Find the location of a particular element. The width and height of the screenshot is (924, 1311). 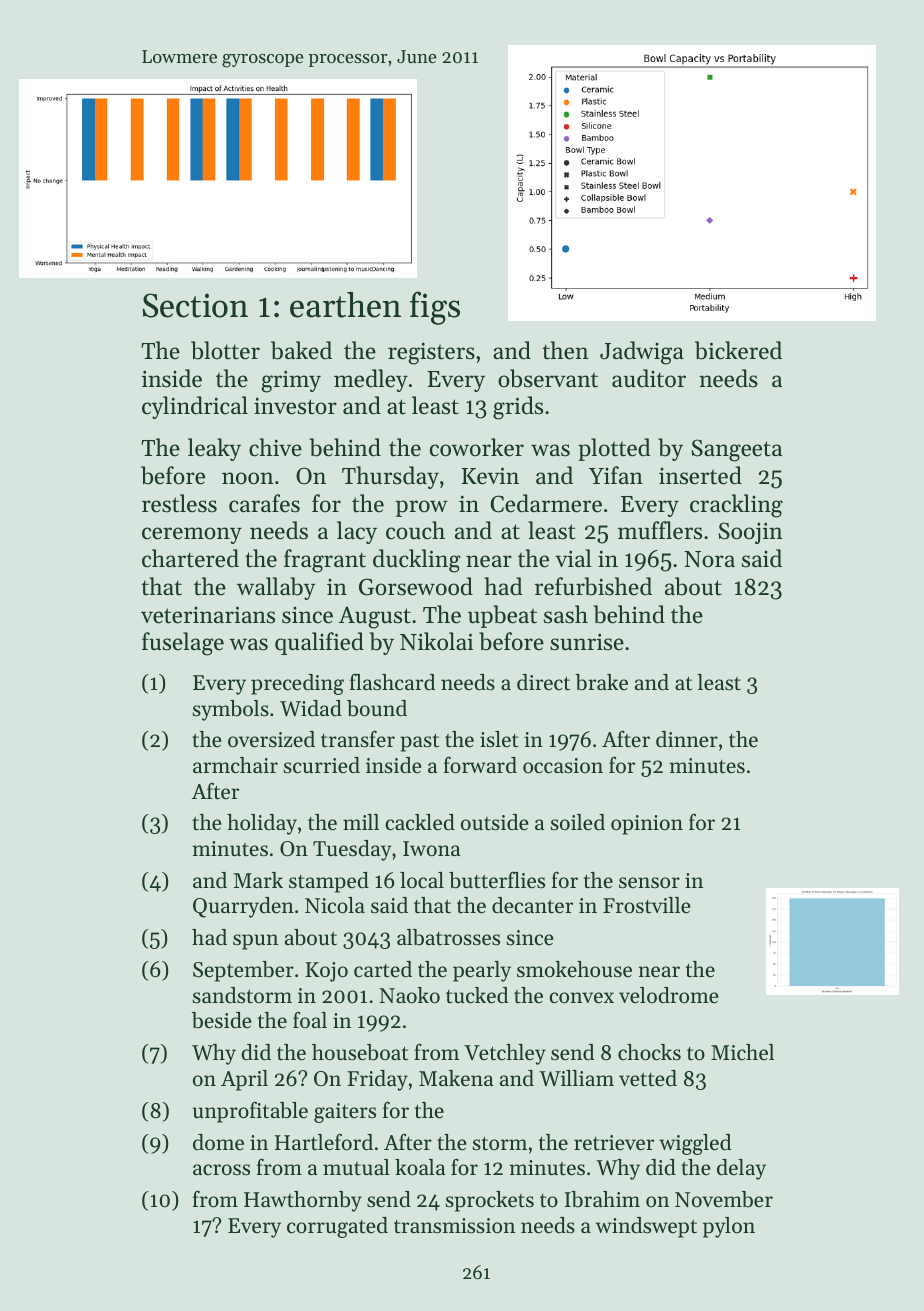

soiled is located at coordinates (578, 822).
